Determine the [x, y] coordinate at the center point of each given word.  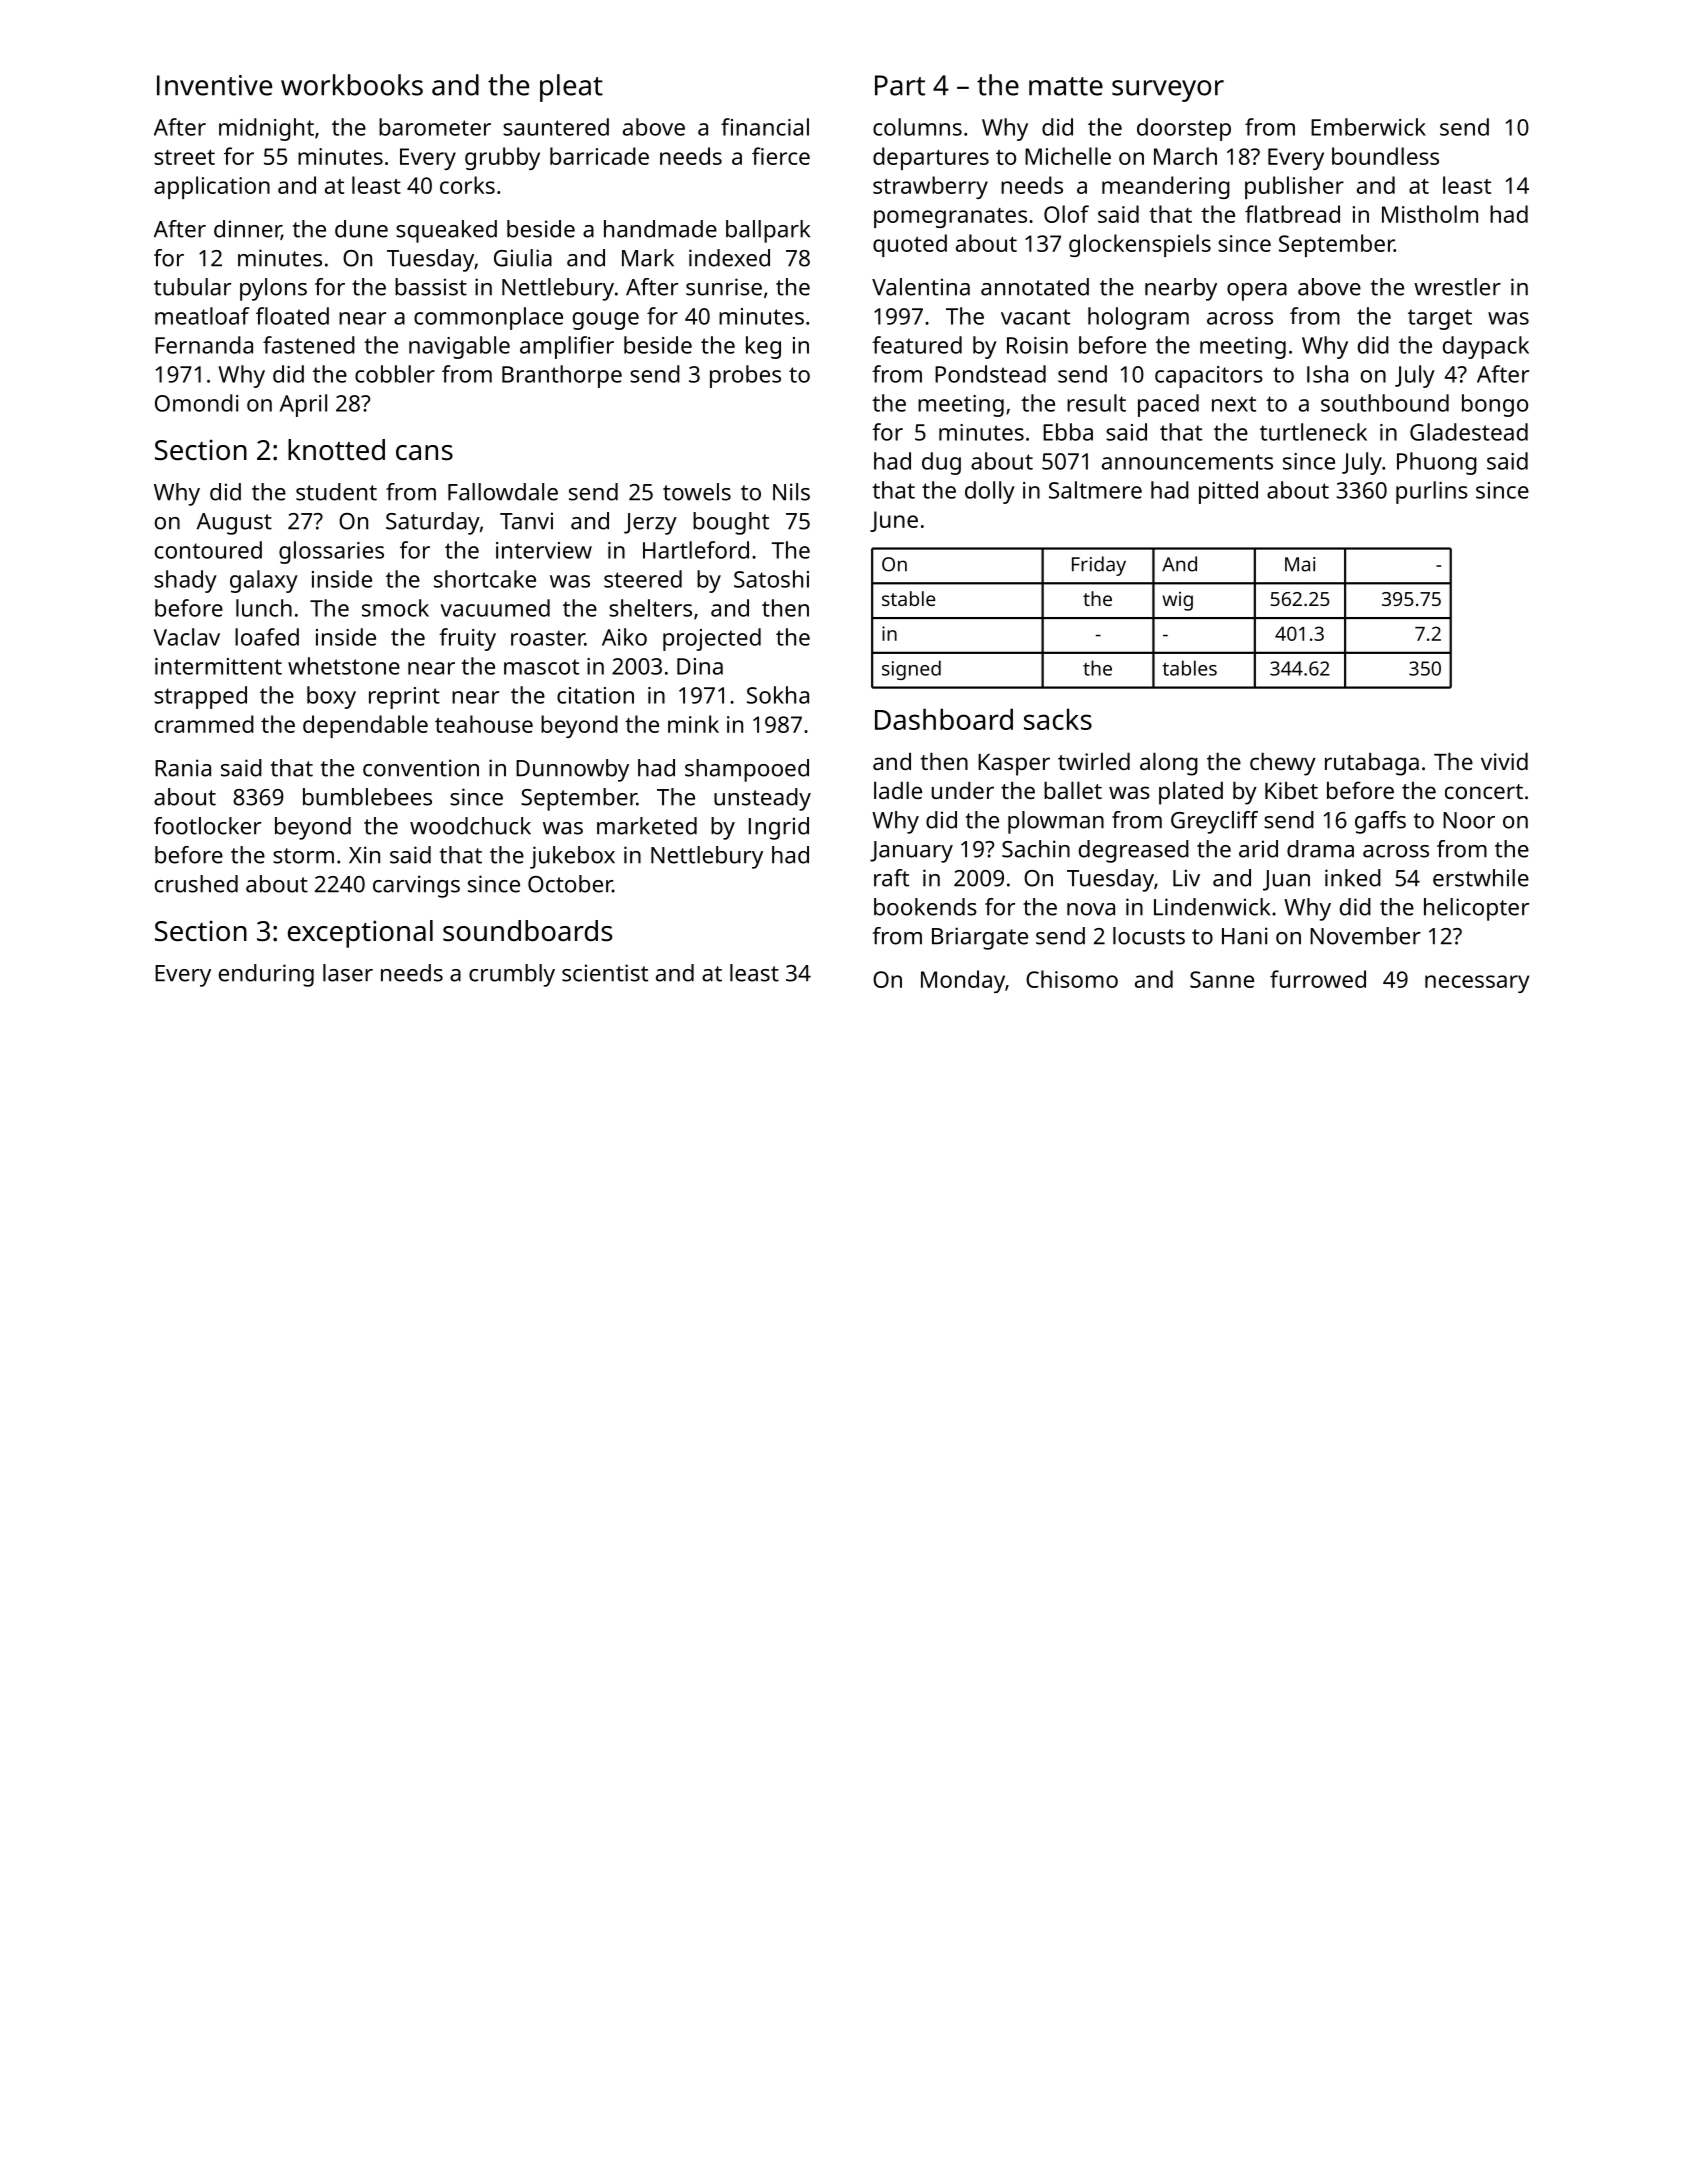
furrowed [1318, 979]
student [336, 492]
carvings [416, 886]
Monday [963, 981]
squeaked [446, 231]
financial [765, 127]
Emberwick [1368, 127]
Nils [791, 492]
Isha [1327, 374]
